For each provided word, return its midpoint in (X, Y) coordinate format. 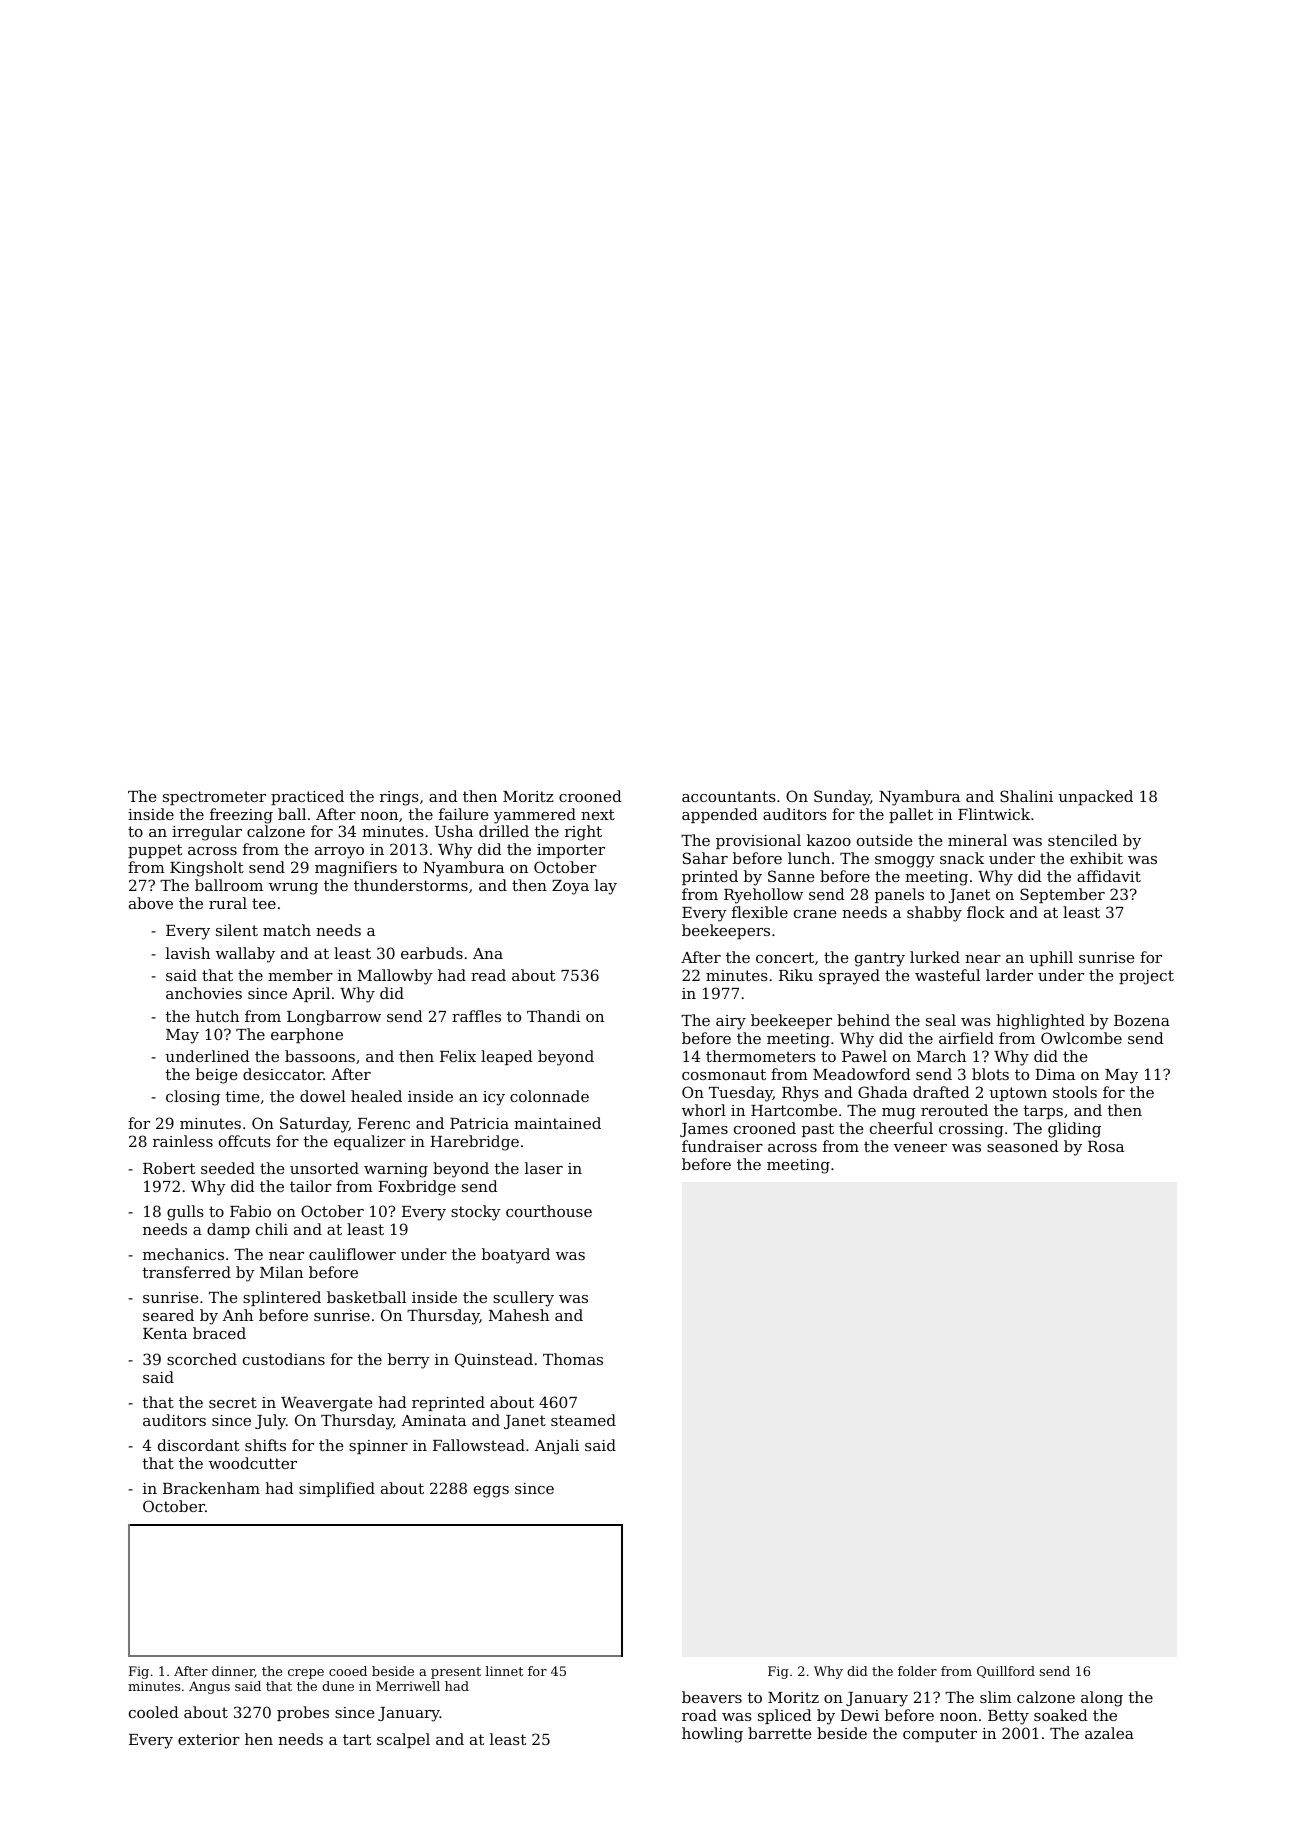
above (151, 903)
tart (357, 1739)
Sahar (705, 858)
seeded (228, 1168)
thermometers (761, 1056)
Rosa (1106, 1146)
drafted (941, 1092)
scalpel (403, 1740)
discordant (199, 1445)
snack (962, 858)
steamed (583, 1420)
